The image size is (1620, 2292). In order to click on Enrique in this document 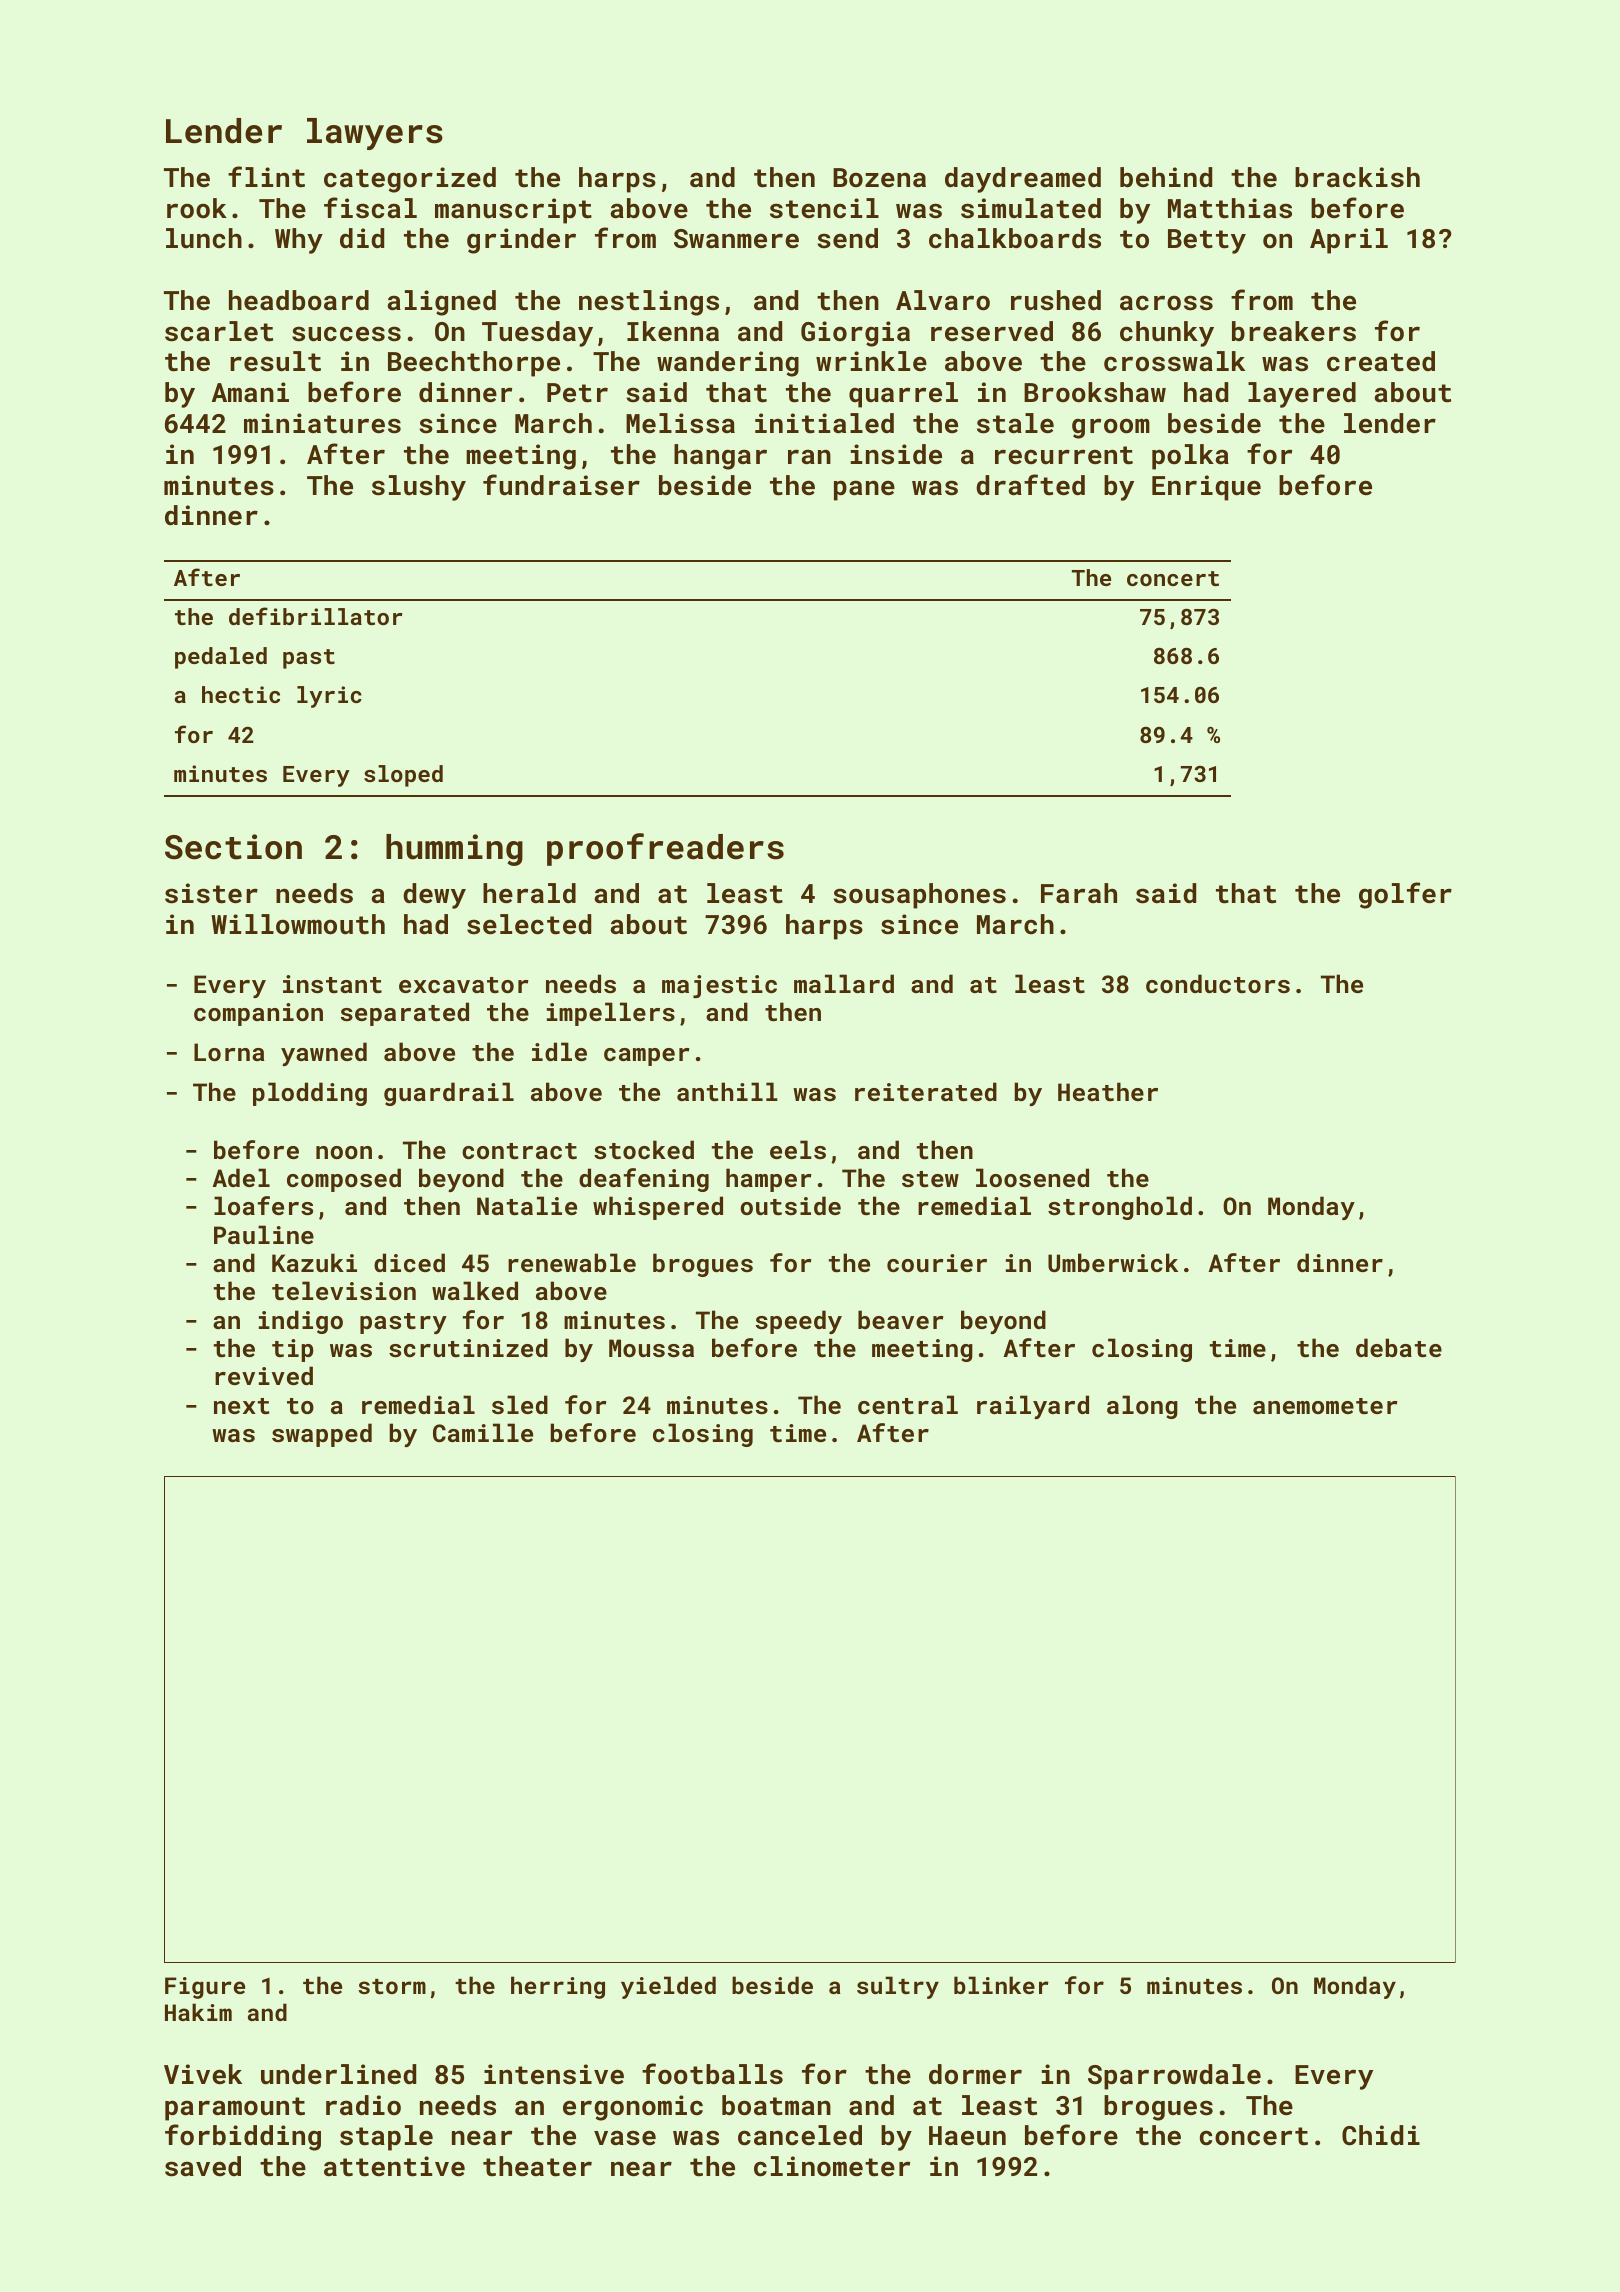, I will do `click(1206, 488)`.
